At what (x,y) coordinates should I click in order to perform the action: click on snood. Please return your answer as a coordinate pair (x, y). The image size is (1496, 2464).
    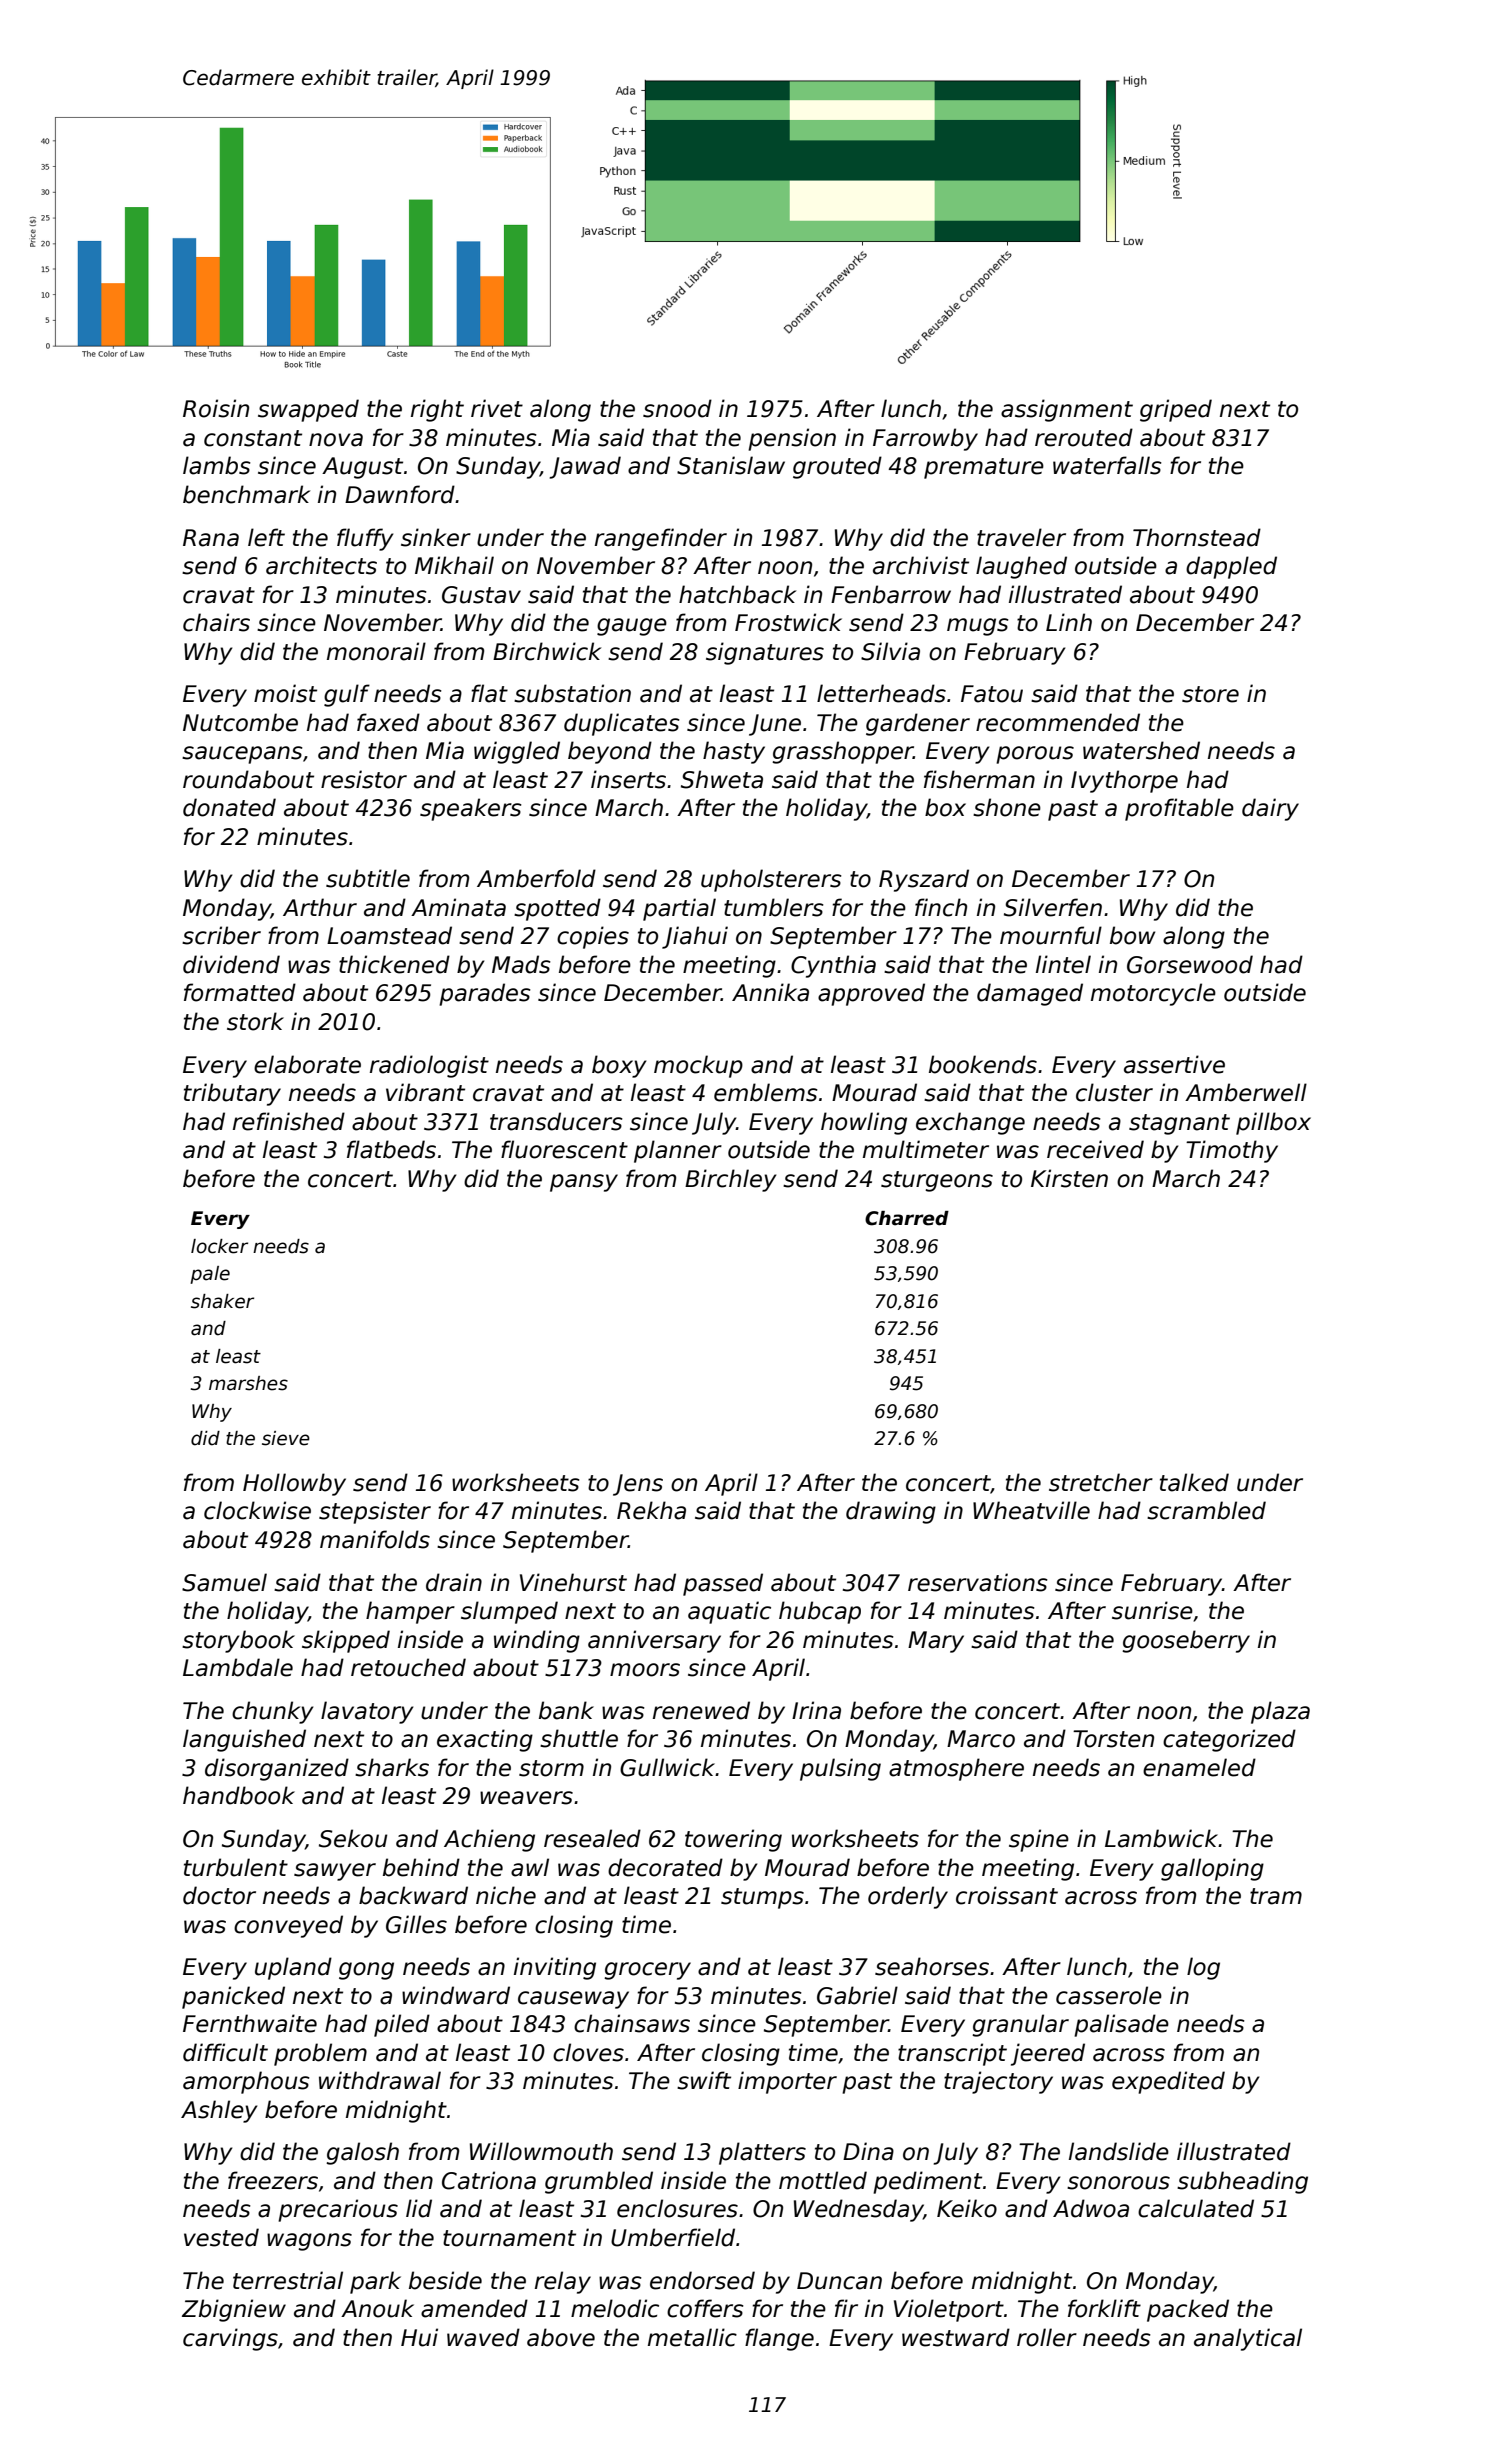
    Looking at the image, I should click on (677, 408).
